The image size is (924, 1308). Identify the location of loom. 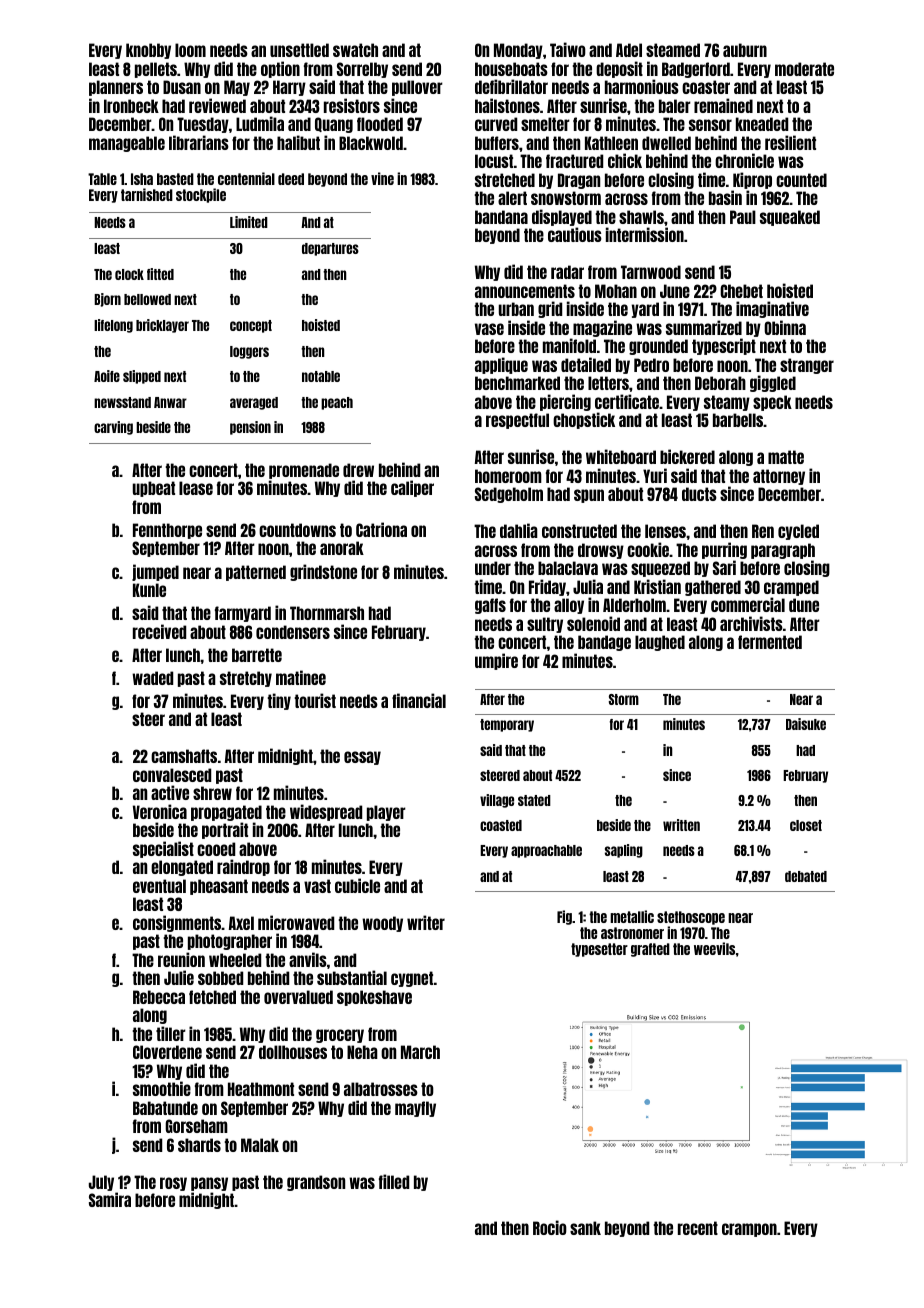
(190, 50).
